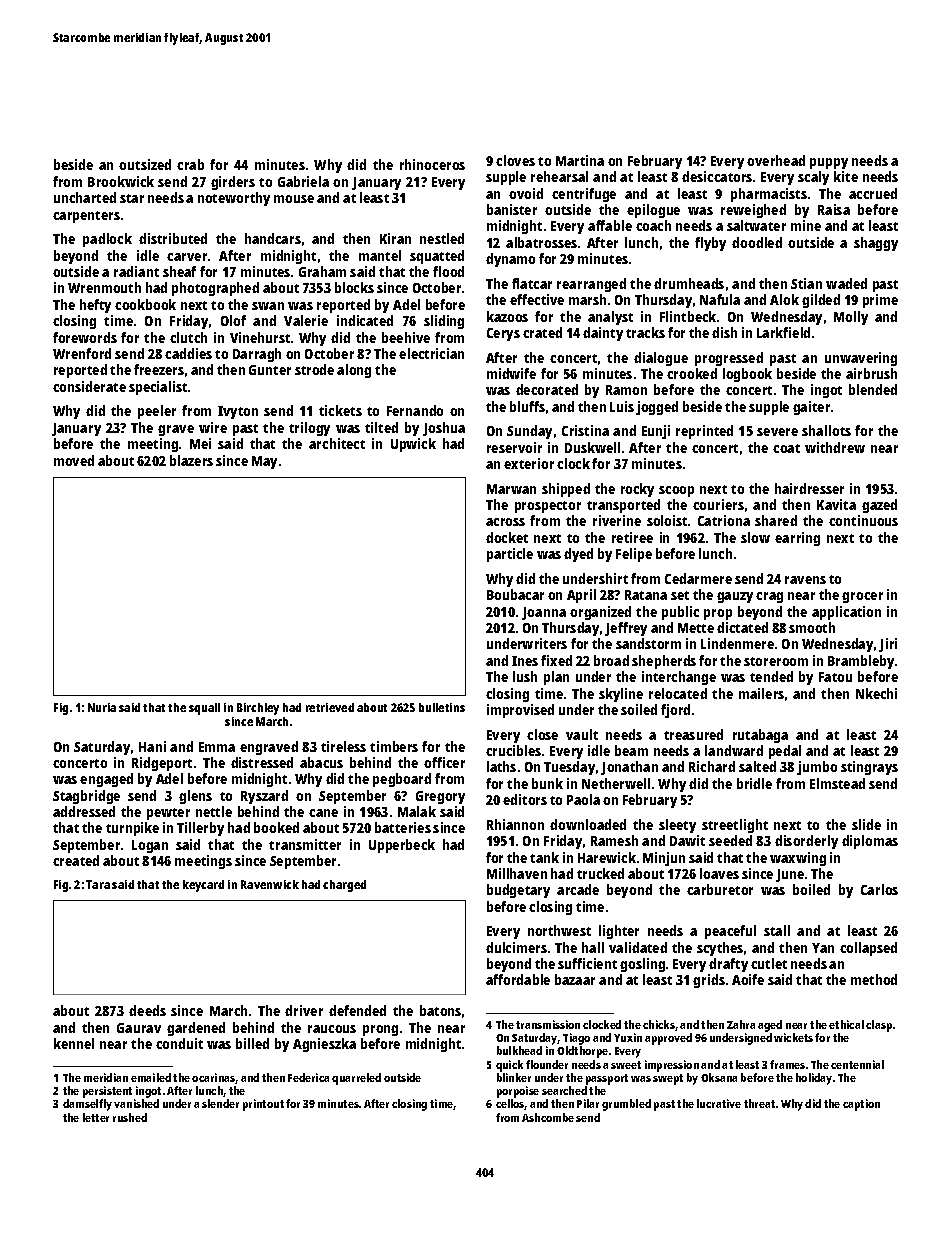 The width and height of the document is (952, 1233). What do you see at coordinates (515, 160) in the document?
I see `cloves` at bounding box center [515, 160].
